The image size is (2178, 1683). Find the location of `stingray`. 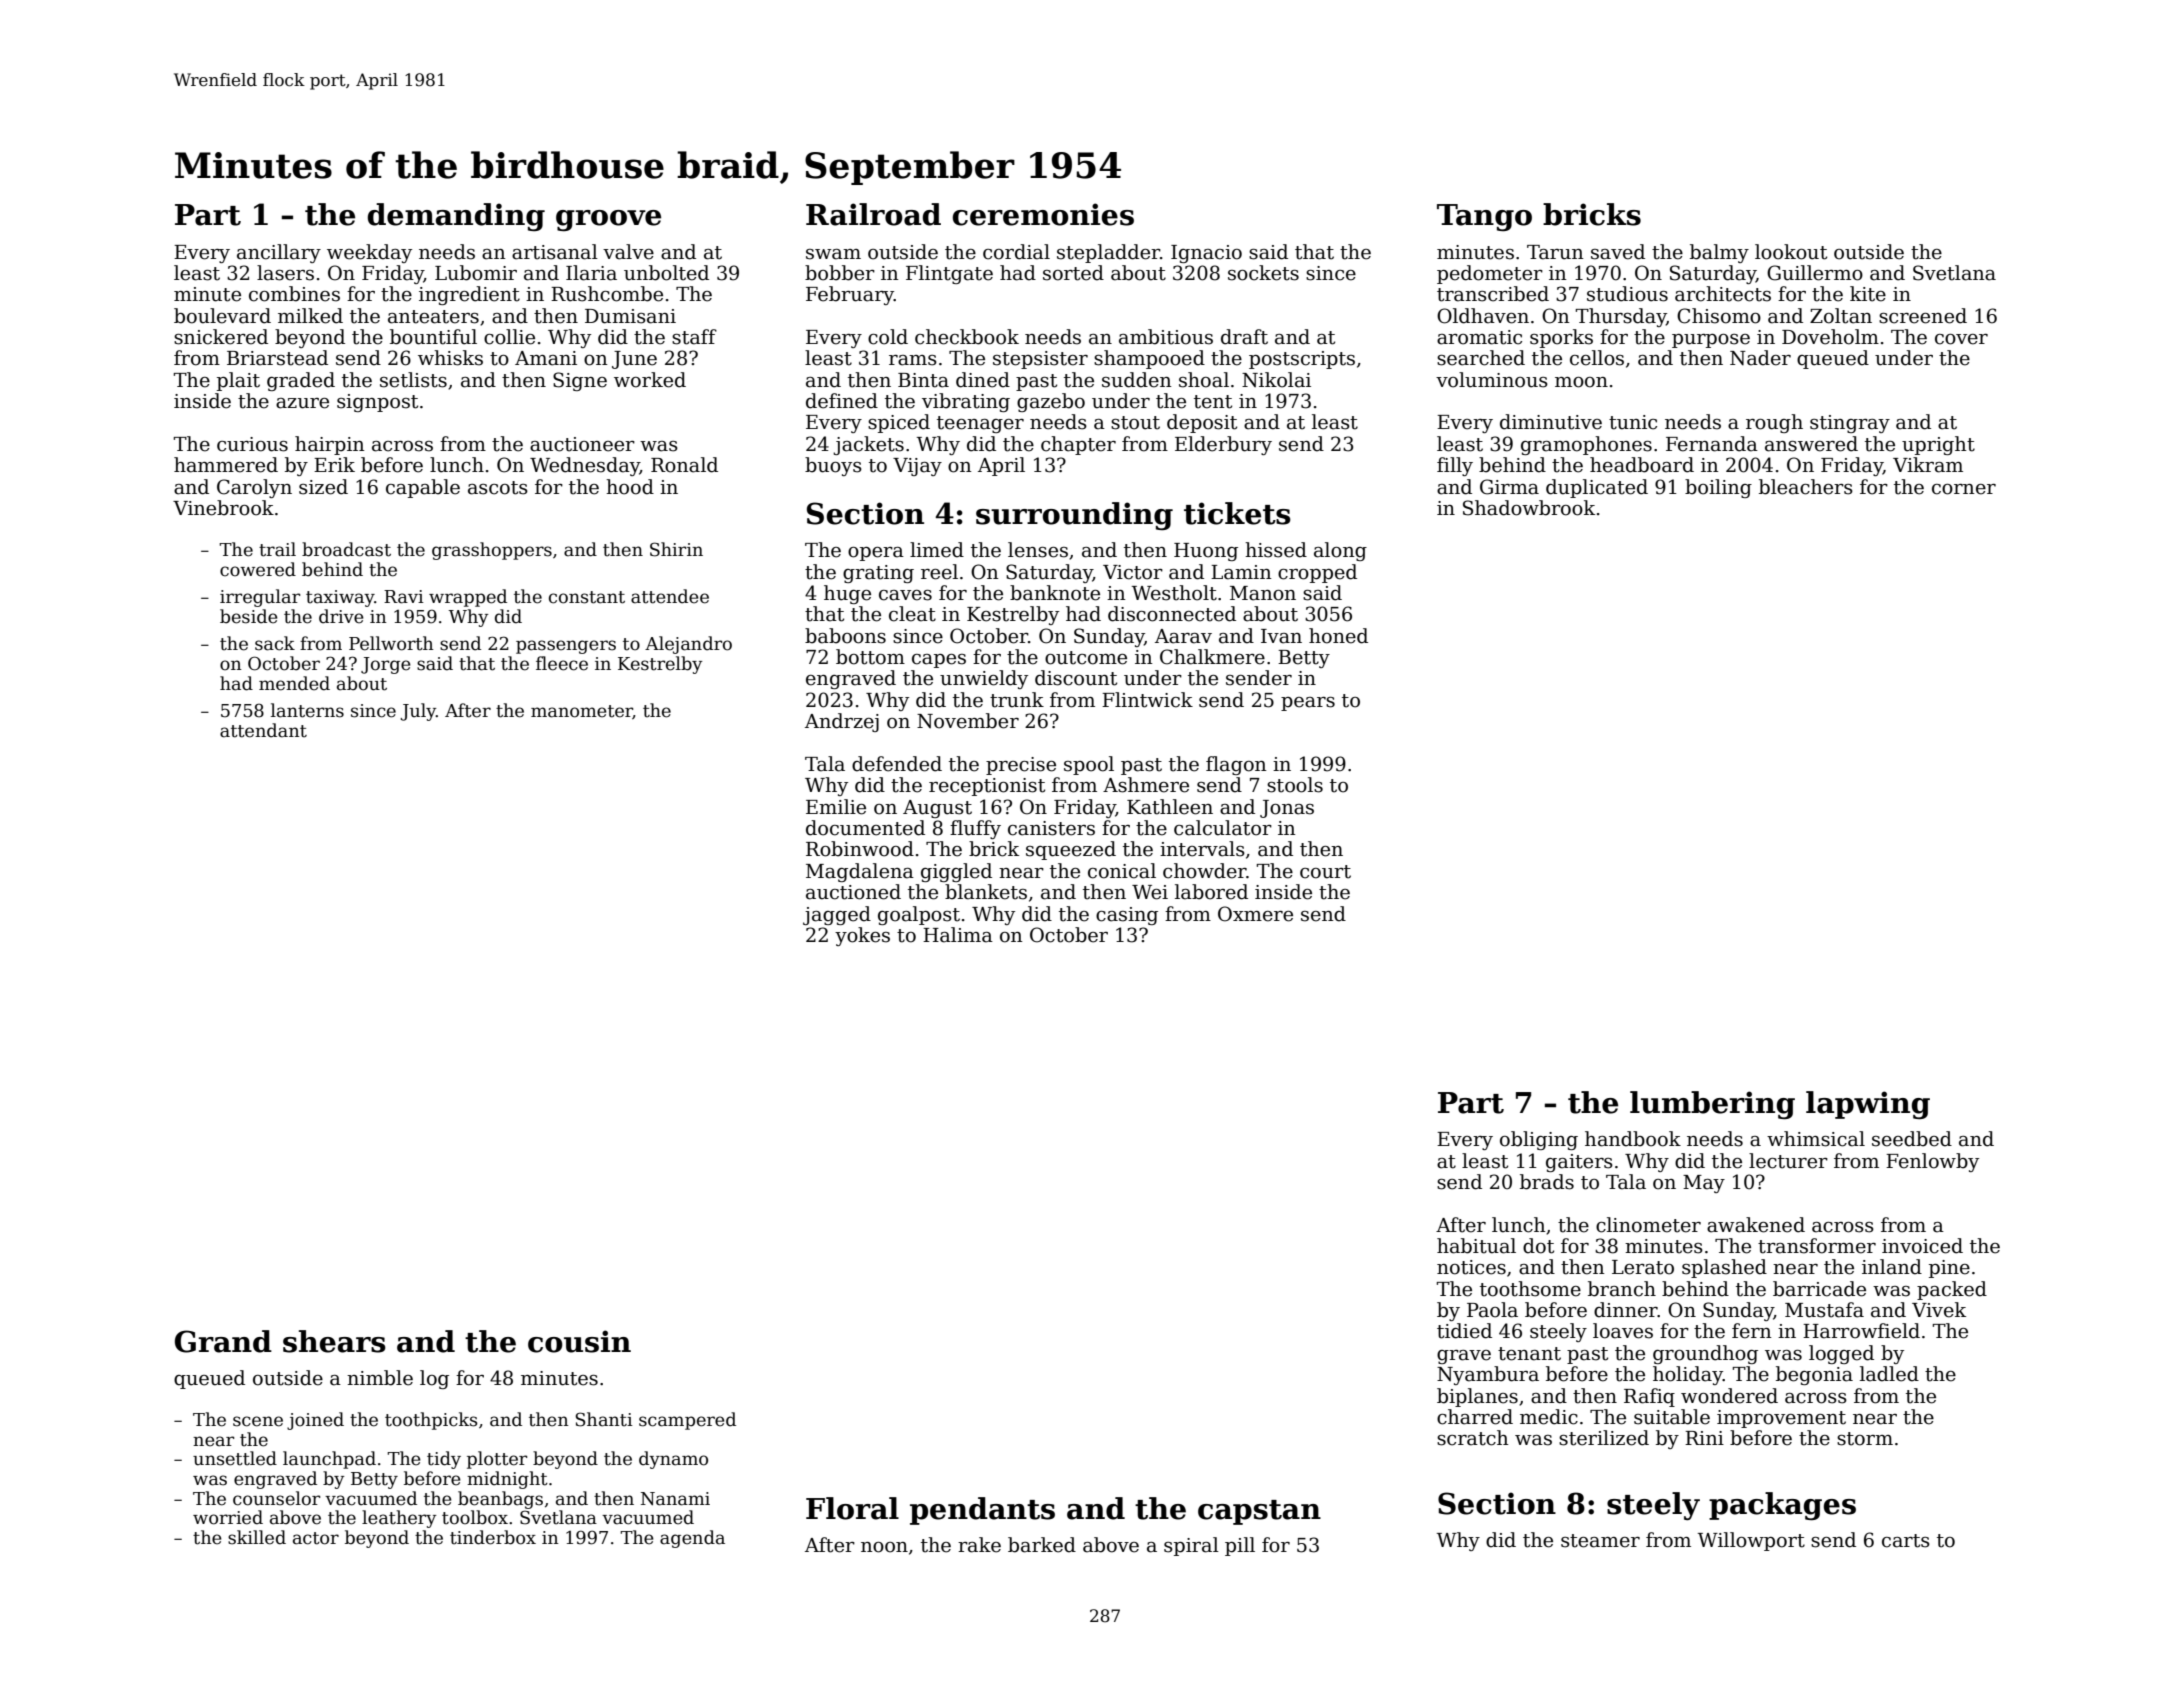

stingray is located at coordinates (1850, 424).
